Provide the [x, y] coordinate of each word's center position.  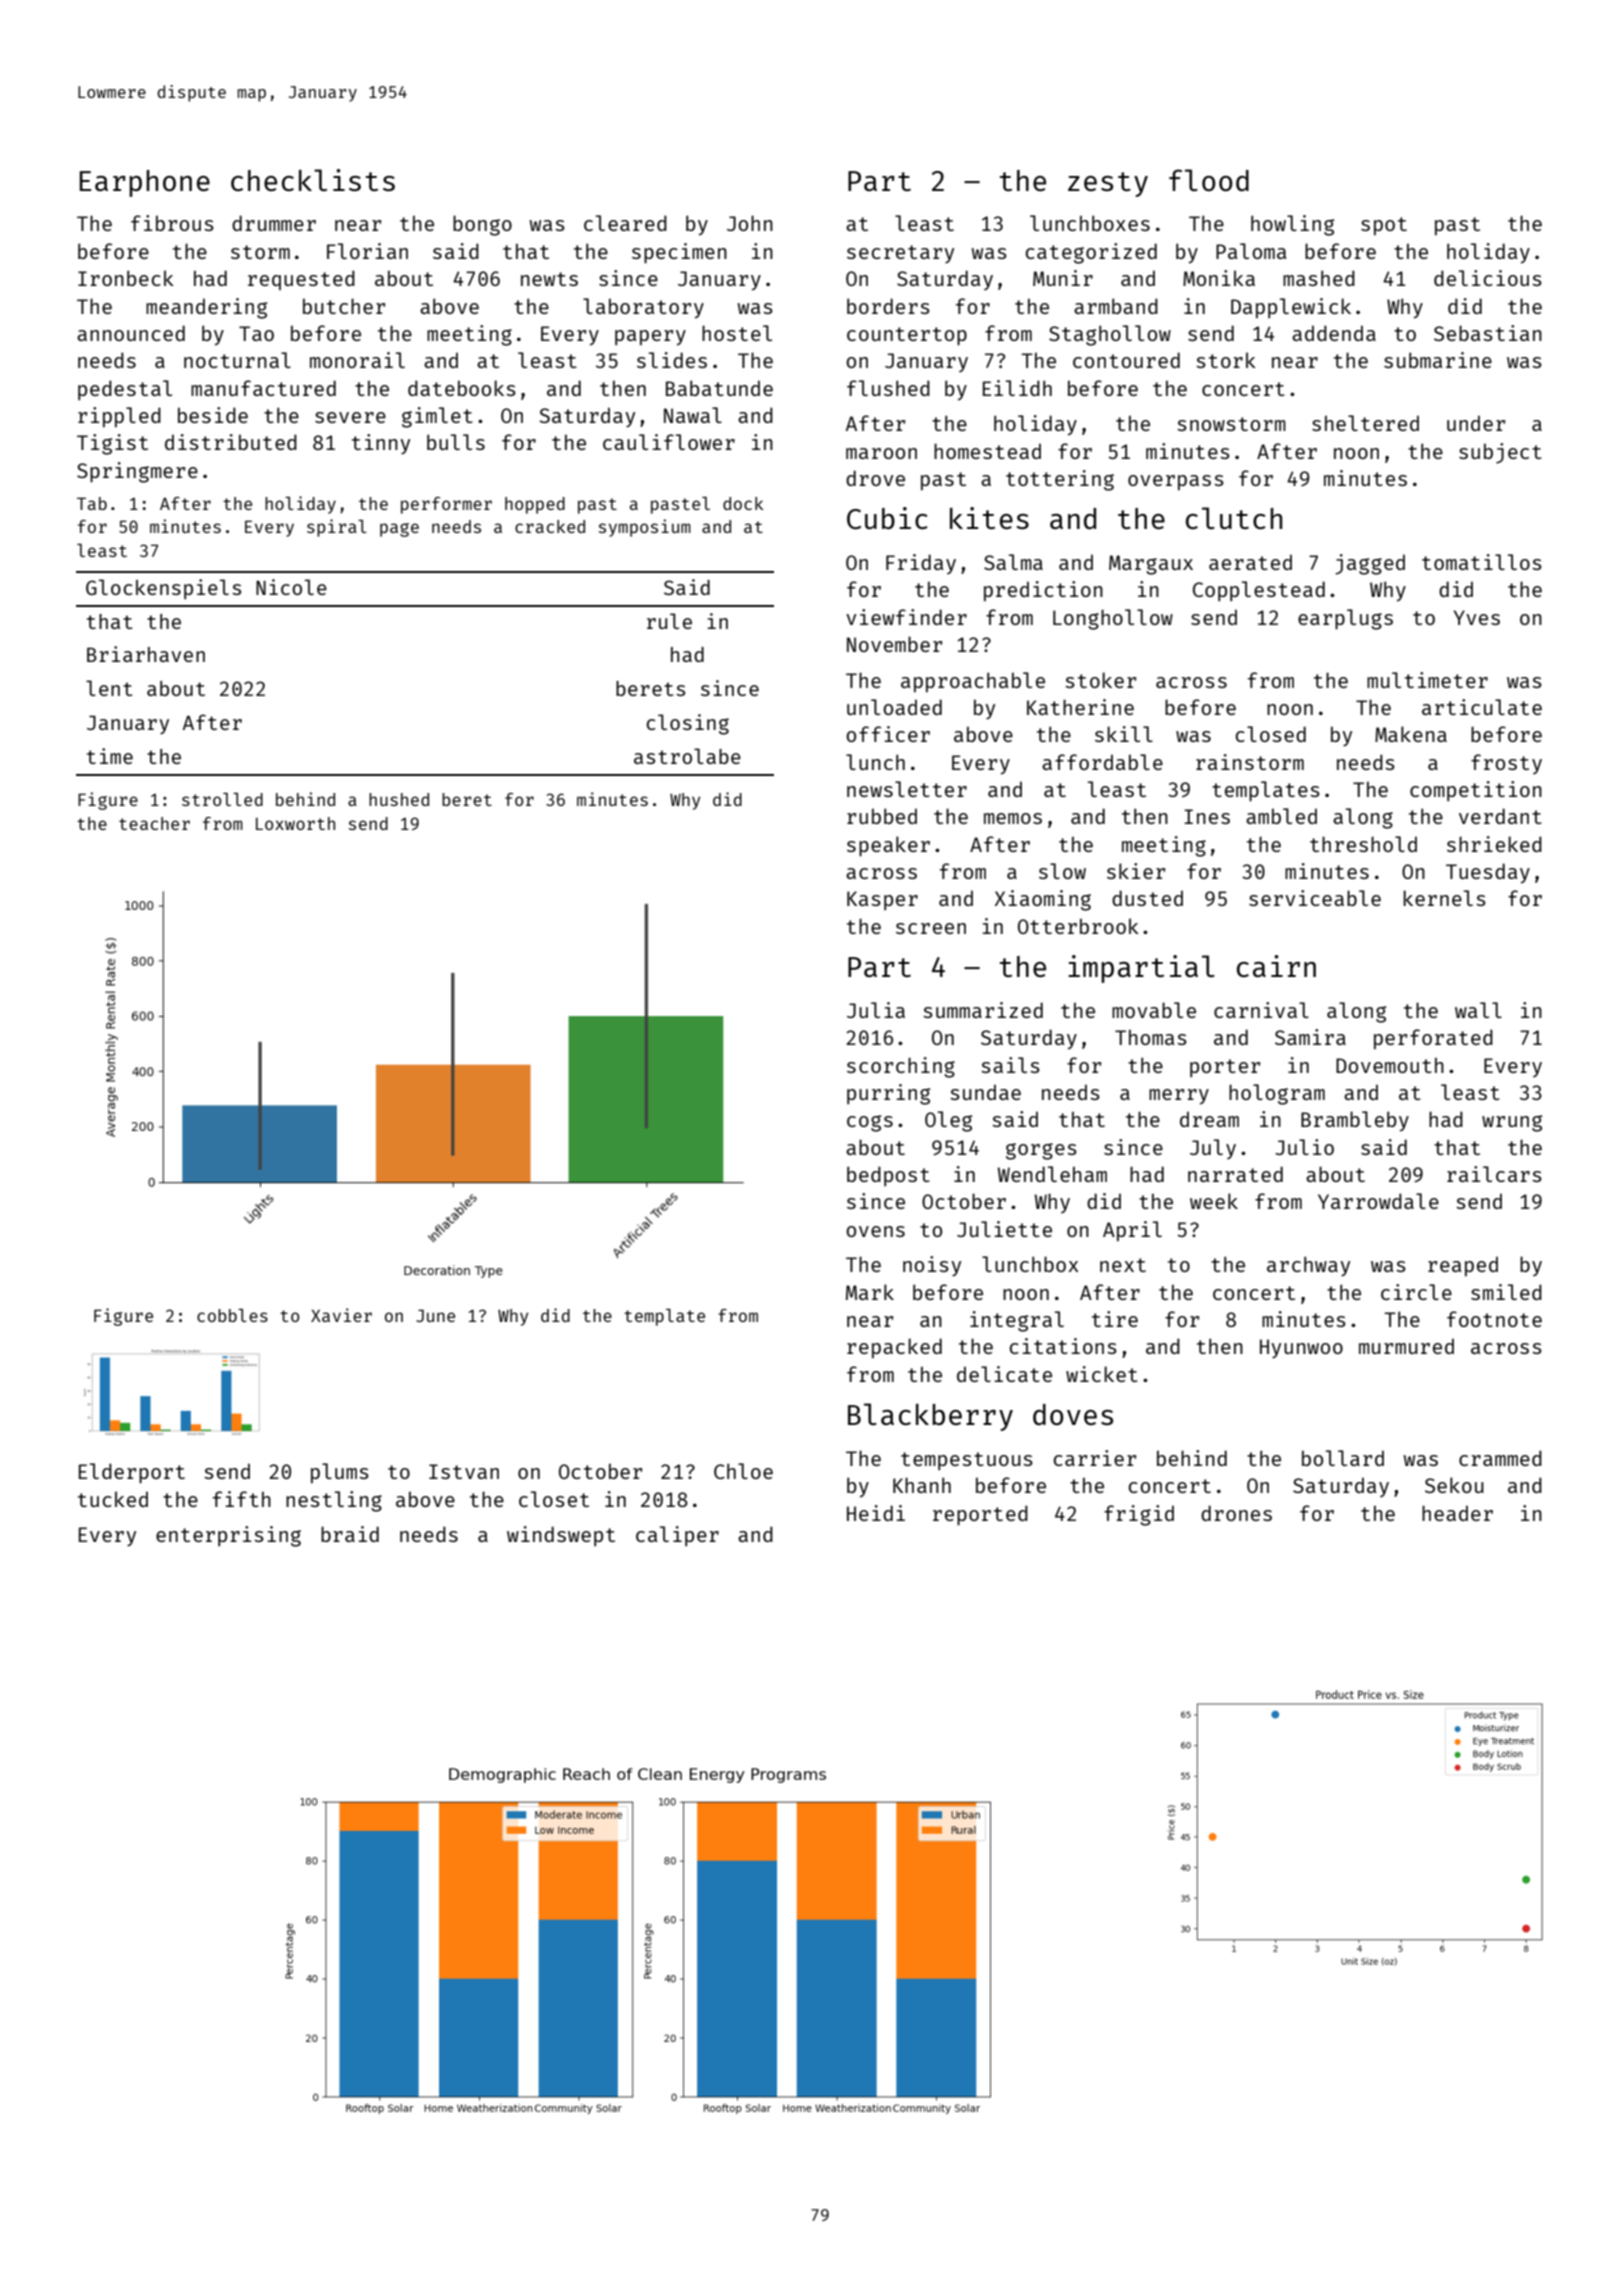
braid [350, 1534]
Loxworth [295, 823]
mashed [1319, 278]
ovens [875, 1231]
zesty [1108, 184]
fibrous [172, 223]
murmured [1406, 1346]
